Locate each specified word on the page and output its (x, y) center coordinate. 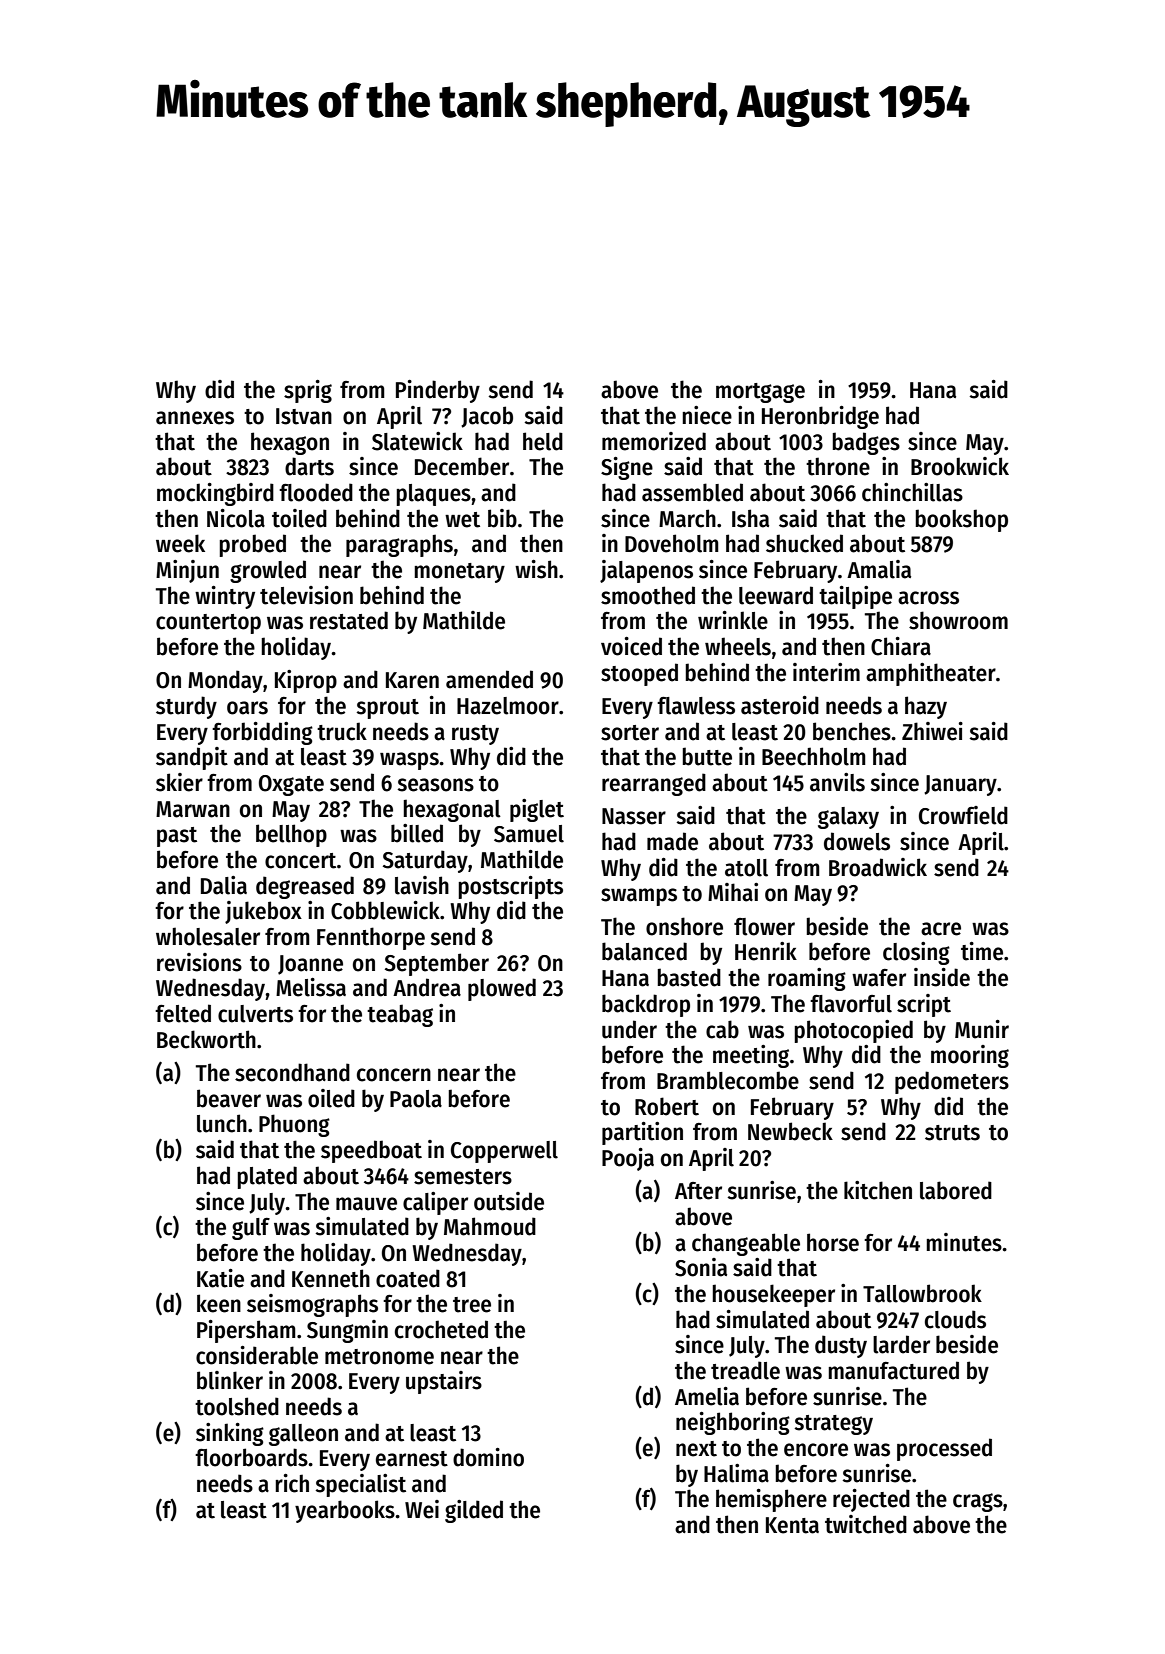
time (982, 951)
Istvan (304, 416)
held (543, 441)
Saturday (425, 861)
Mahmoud (490, 1226)
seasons (435, 785)
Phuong (294, 1125)
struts (952, 1133)
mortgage (760, 393)
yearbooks (345, 1511)
